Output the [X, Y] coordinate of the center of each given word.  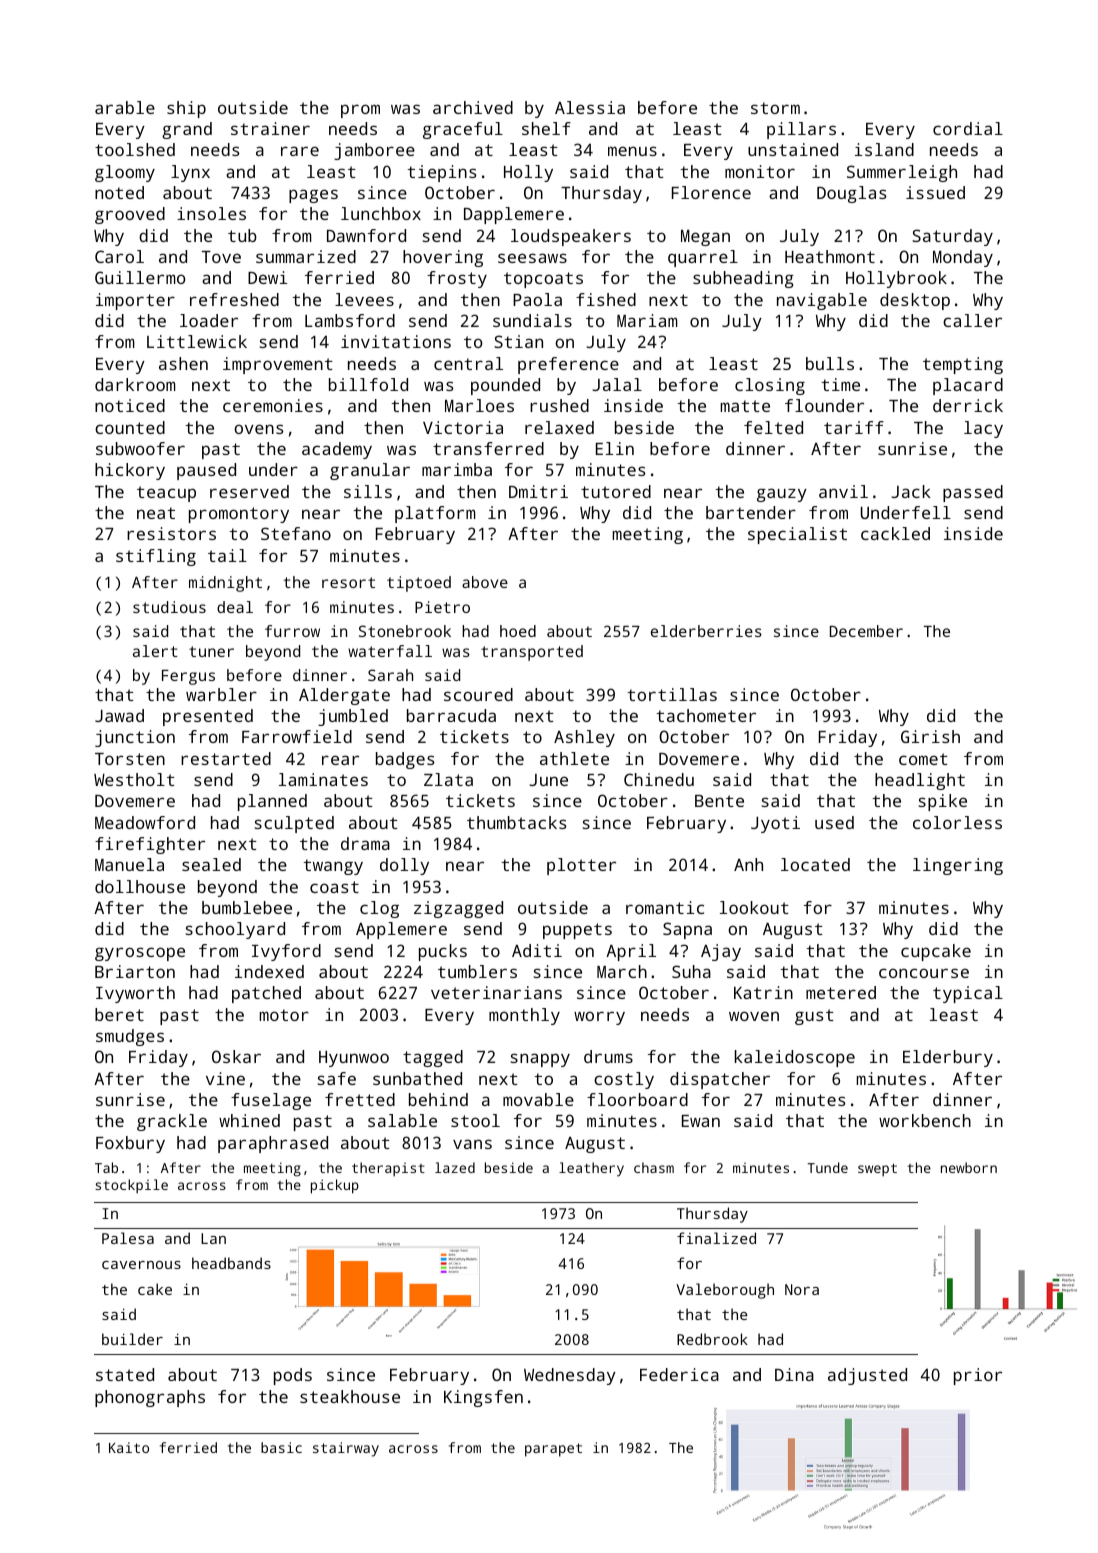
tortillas [672, 694]
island [884, 149]
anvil [843, 491]
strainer [270, 128]
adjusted [867, 1376]
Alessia [590, 107]
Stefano [296, 533]
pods [293, 1376]
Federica [679, 1374]
